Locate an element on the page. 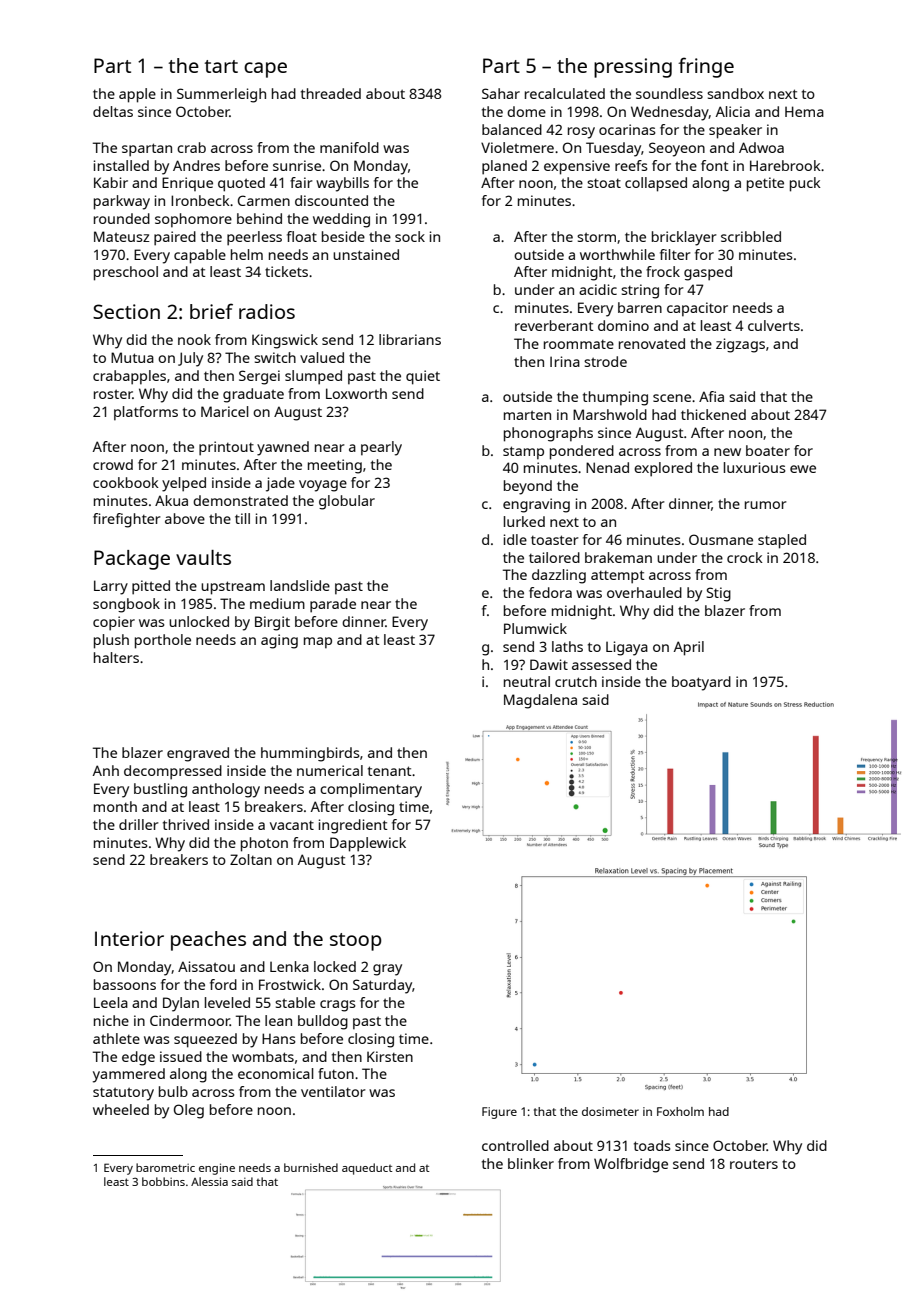 This page has height=1308, width=924. threaded is located at coordinates (331, 93).
